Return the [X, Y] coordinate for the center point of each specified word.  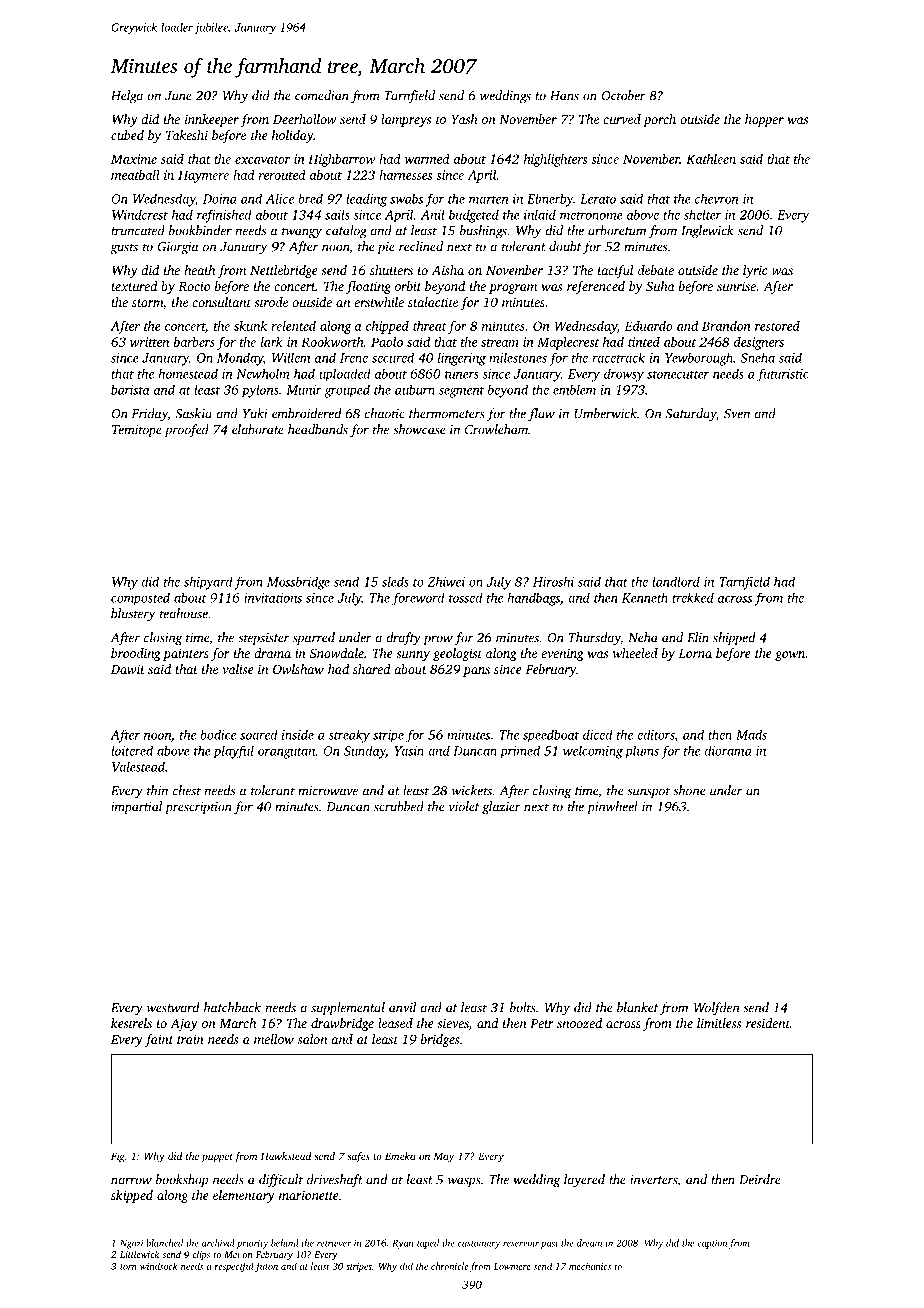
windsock [159, 1266]
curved [622, 119]
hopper [764, 120]
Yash [464, 119]
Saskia [193, 413]
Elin [698, 637]
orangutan [286, 753]
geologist [457, 654]
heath [199, 270]
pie [386, 248]
